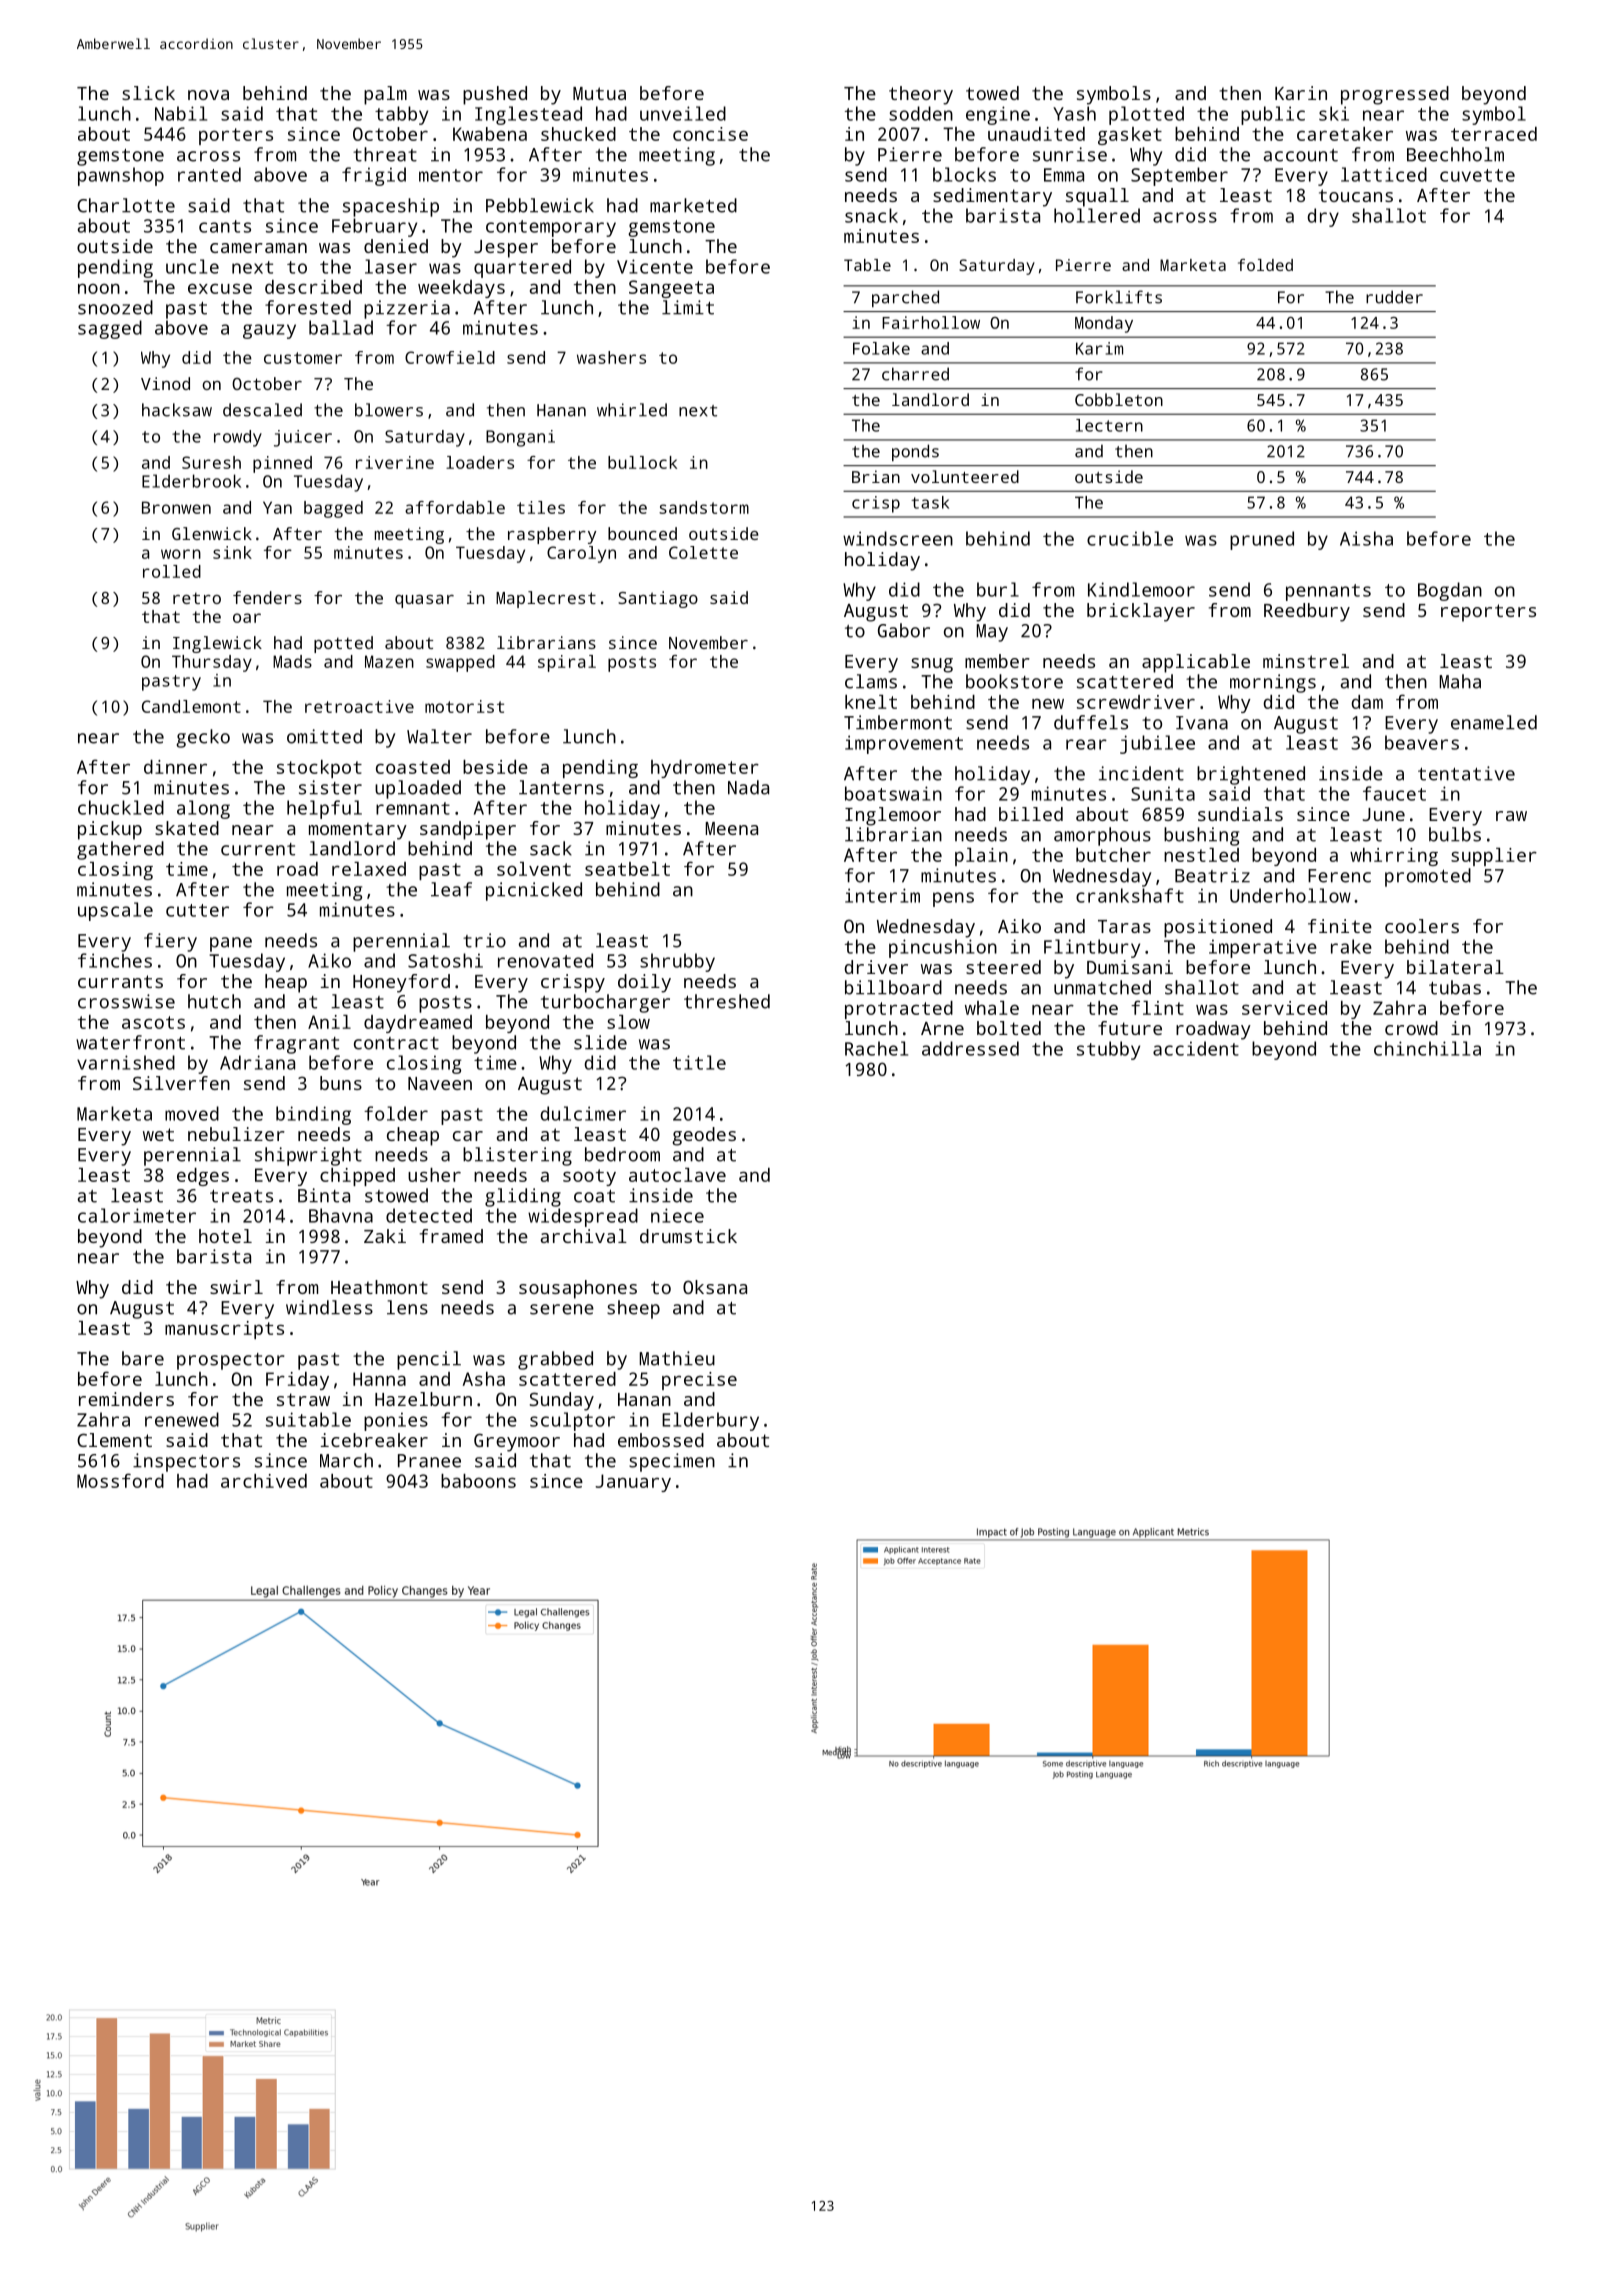 This screenshot has width=1620, height=2292. What do you see at coordinates (192, 266) in the screenshot?
I see `uncle` at bounding box center [192, 266].
